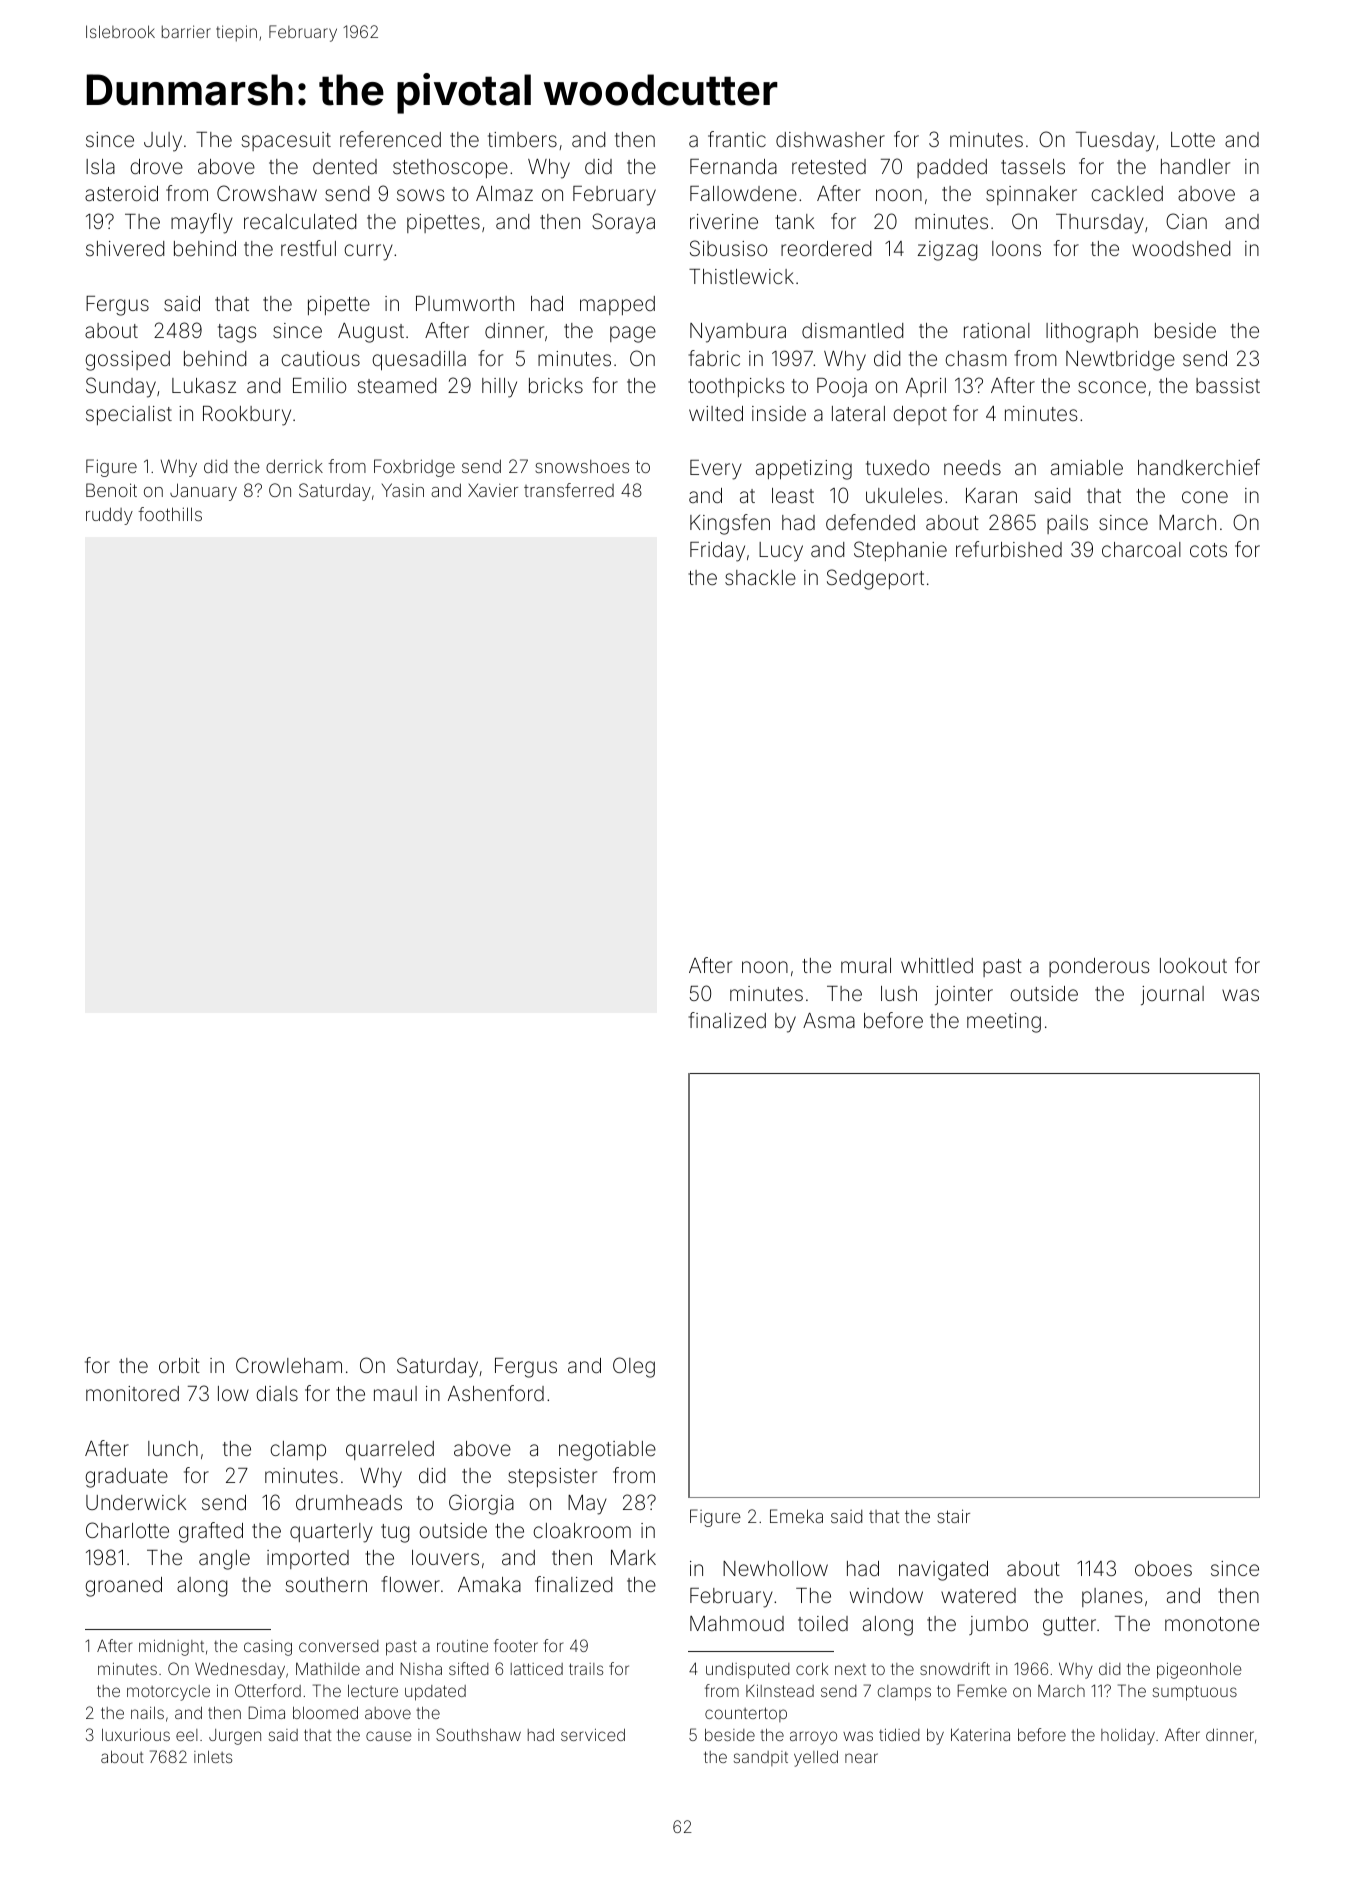 The image size is (1345, 1903). I want to click on foothills, so click(170, 514).
